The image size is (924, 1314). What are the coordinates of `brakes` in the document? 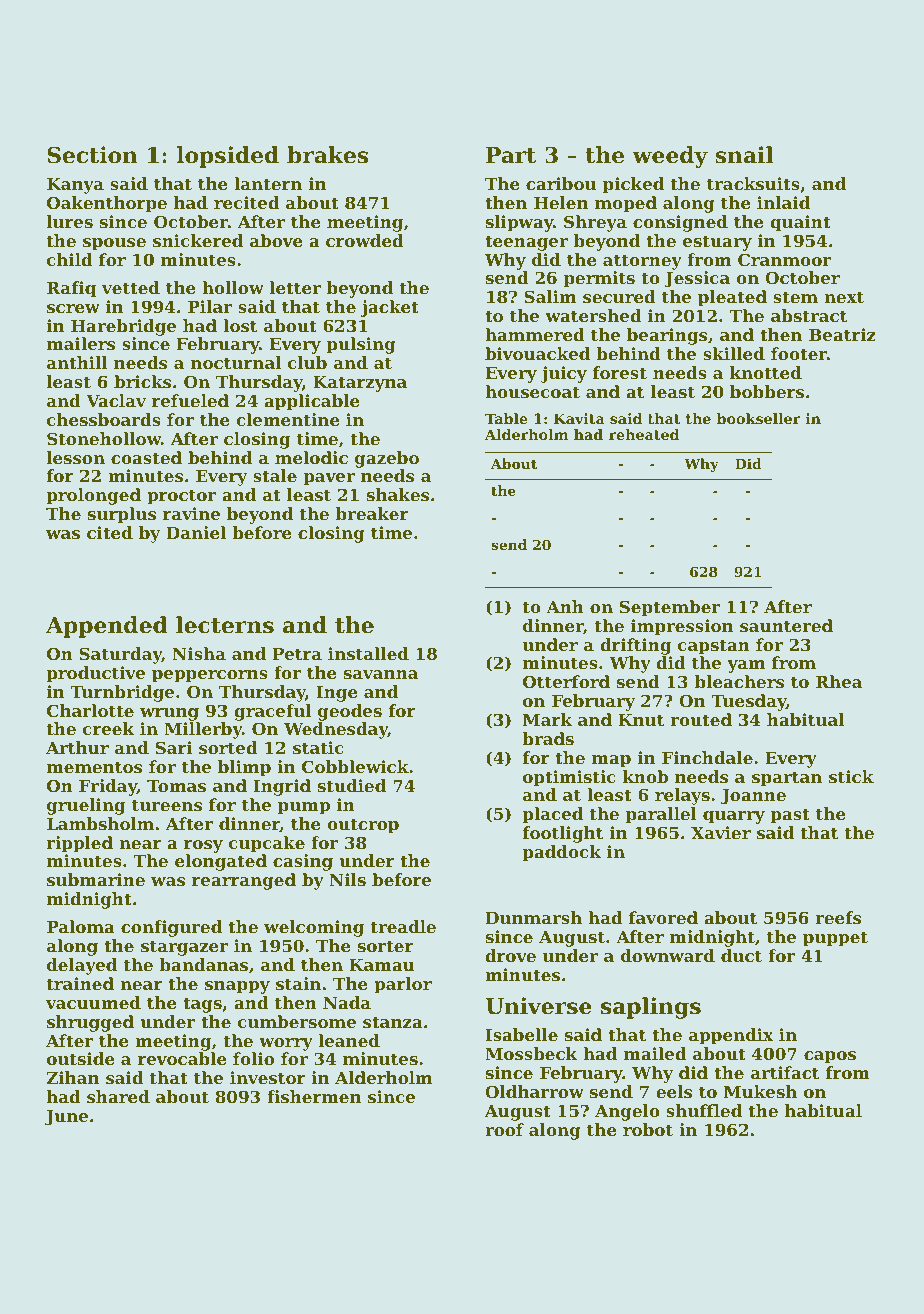 It's located at (327, 155).
